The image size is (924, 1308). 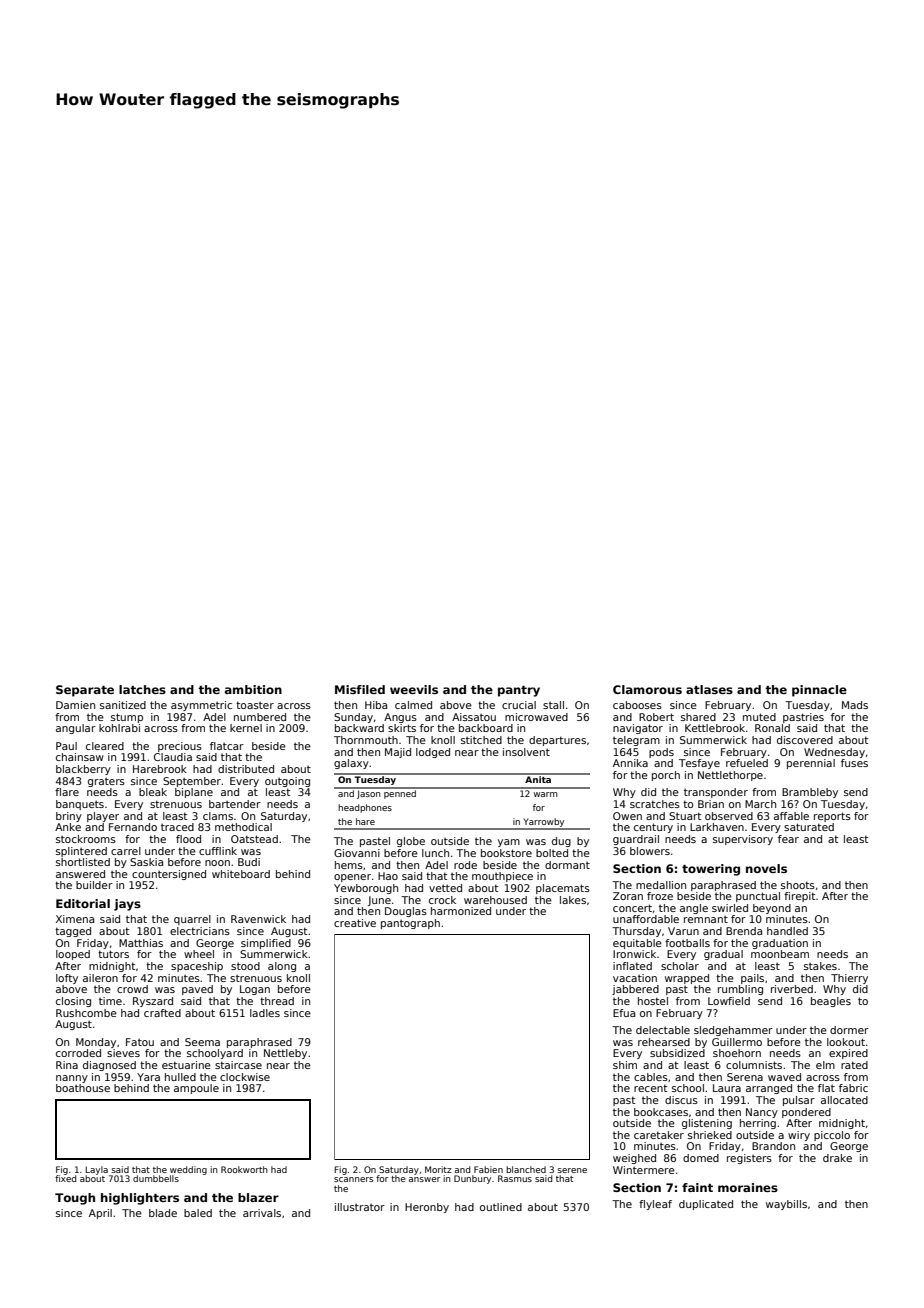 What do you see at coordinates (73, 1002) in the screenshot?
I see `closing` at bounding box center [73, 1002].
